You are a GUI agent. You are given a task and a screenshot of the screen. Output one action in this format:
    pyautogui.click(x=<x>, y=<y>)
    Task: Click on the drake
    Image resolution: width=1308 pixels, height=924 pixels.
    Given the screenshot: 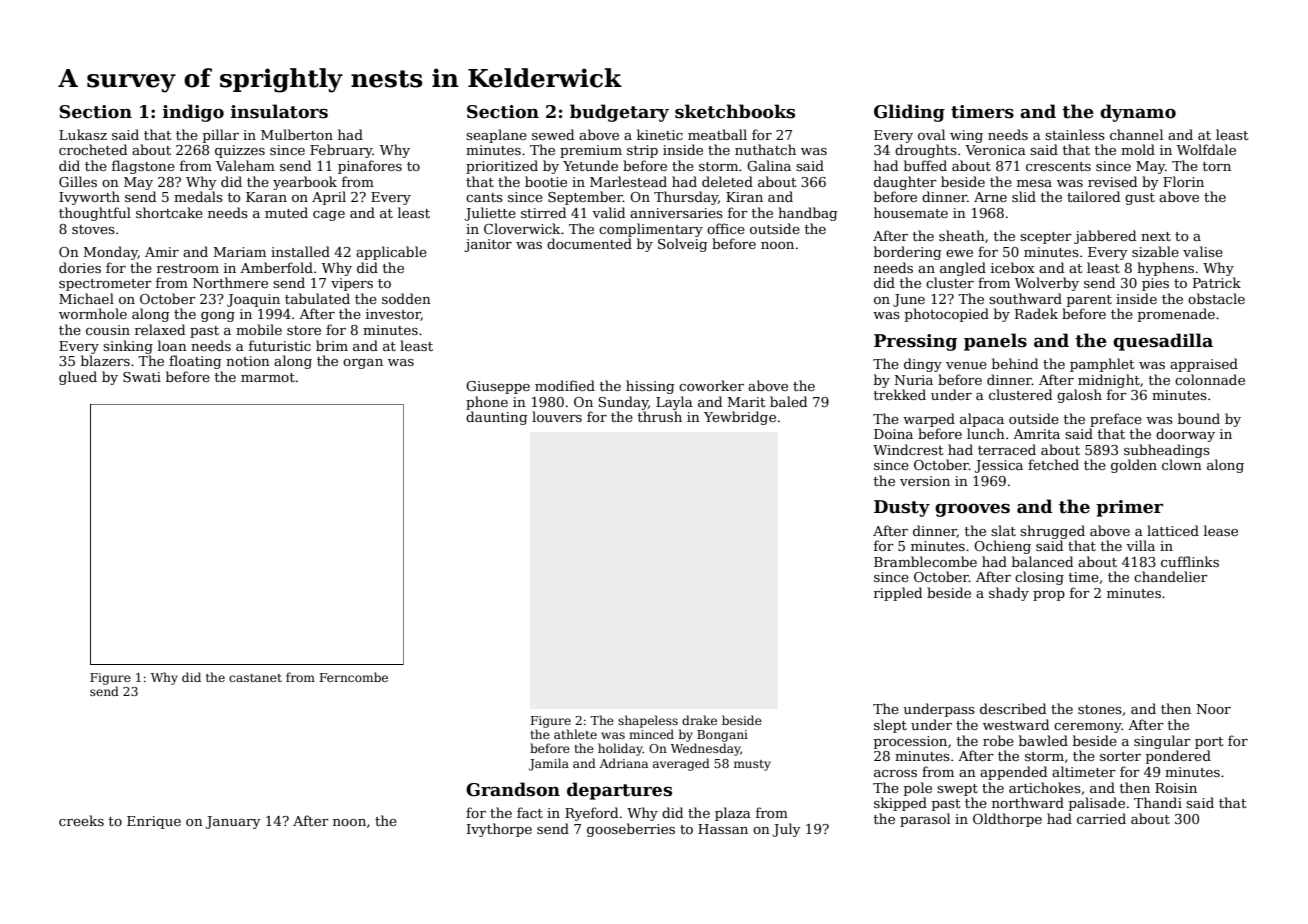 What is the action you would take?
    pyautogui.click(x=699, y=720)
